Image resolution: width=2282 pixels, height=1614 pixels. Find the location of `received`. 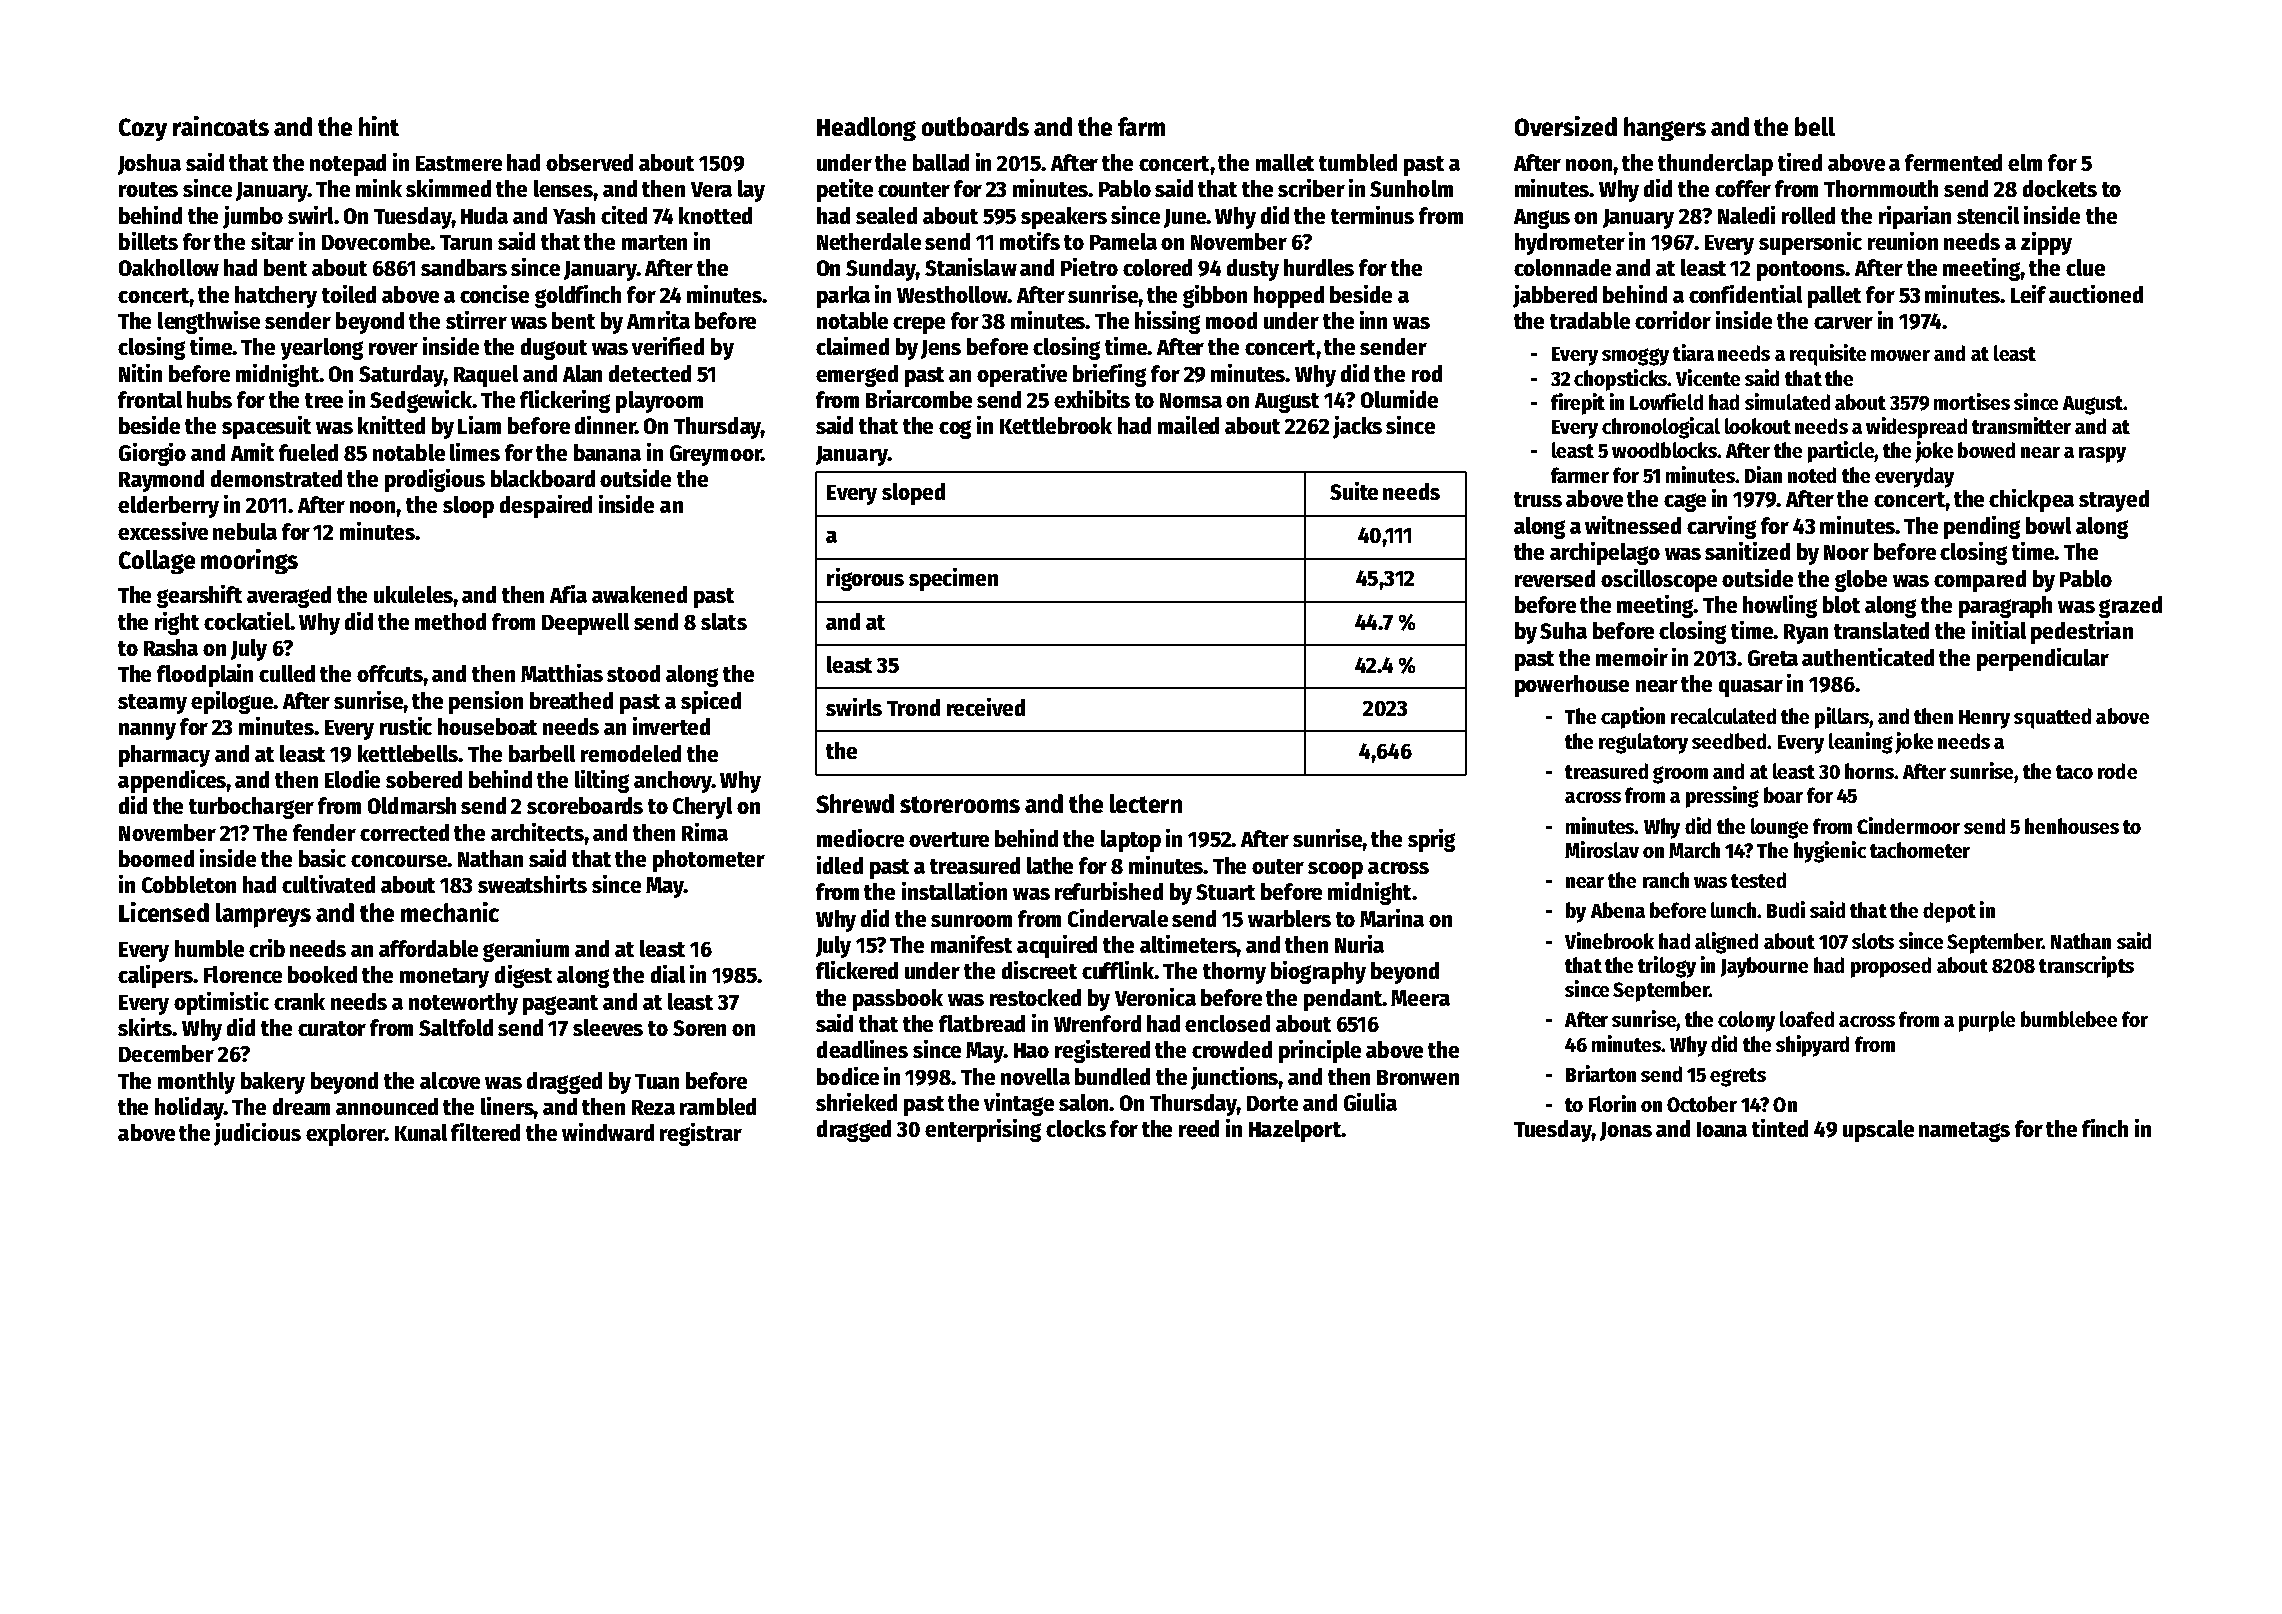

received is located at coordinates (986, 707).
